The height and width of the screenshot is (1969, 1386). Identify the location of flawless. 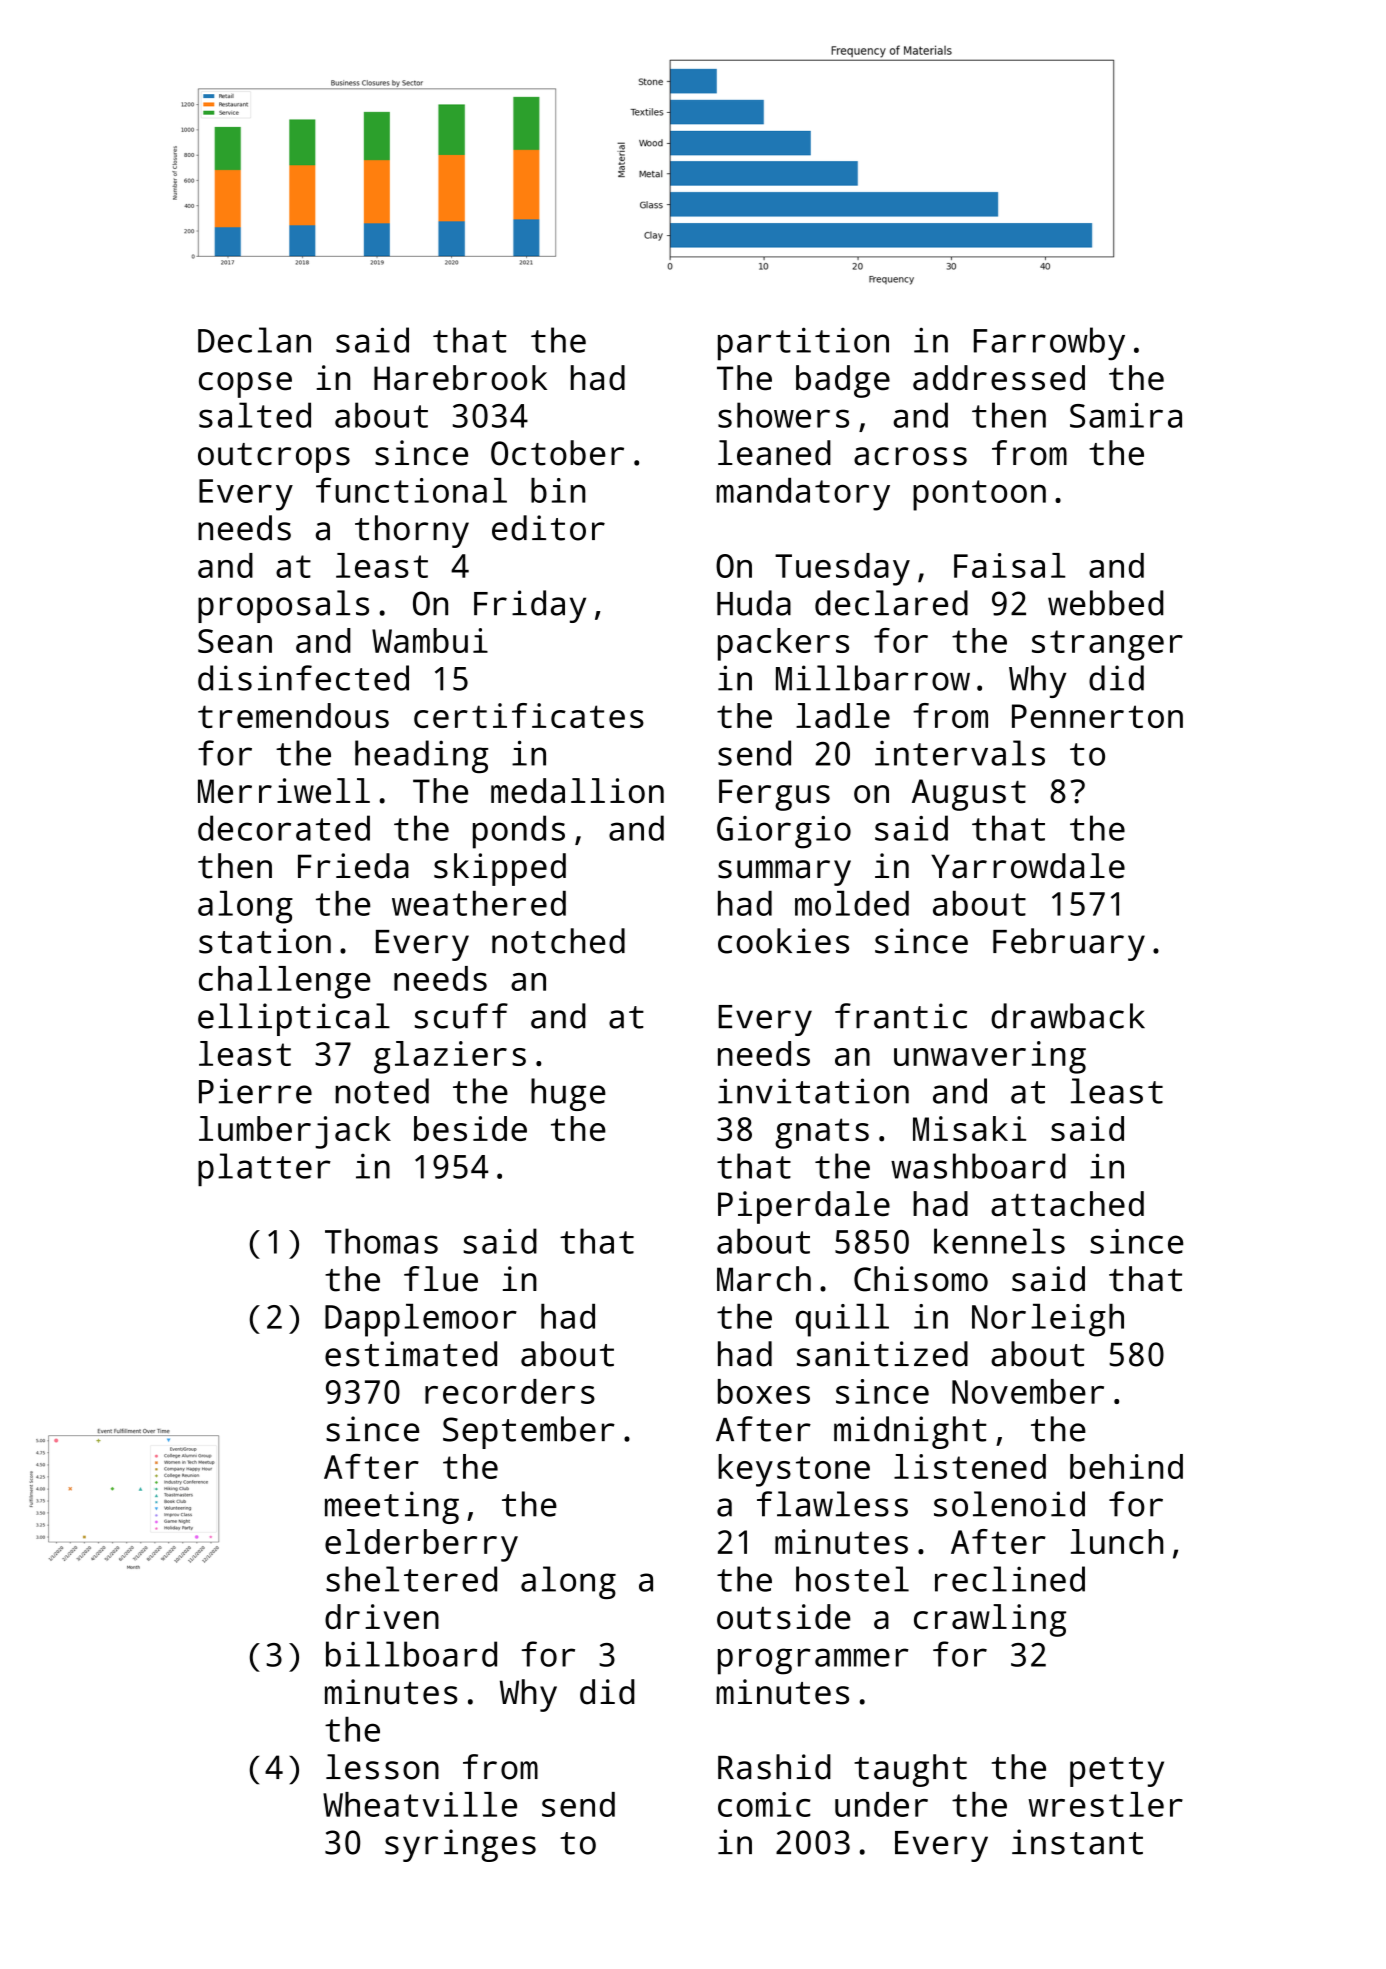
(832, 1504).
